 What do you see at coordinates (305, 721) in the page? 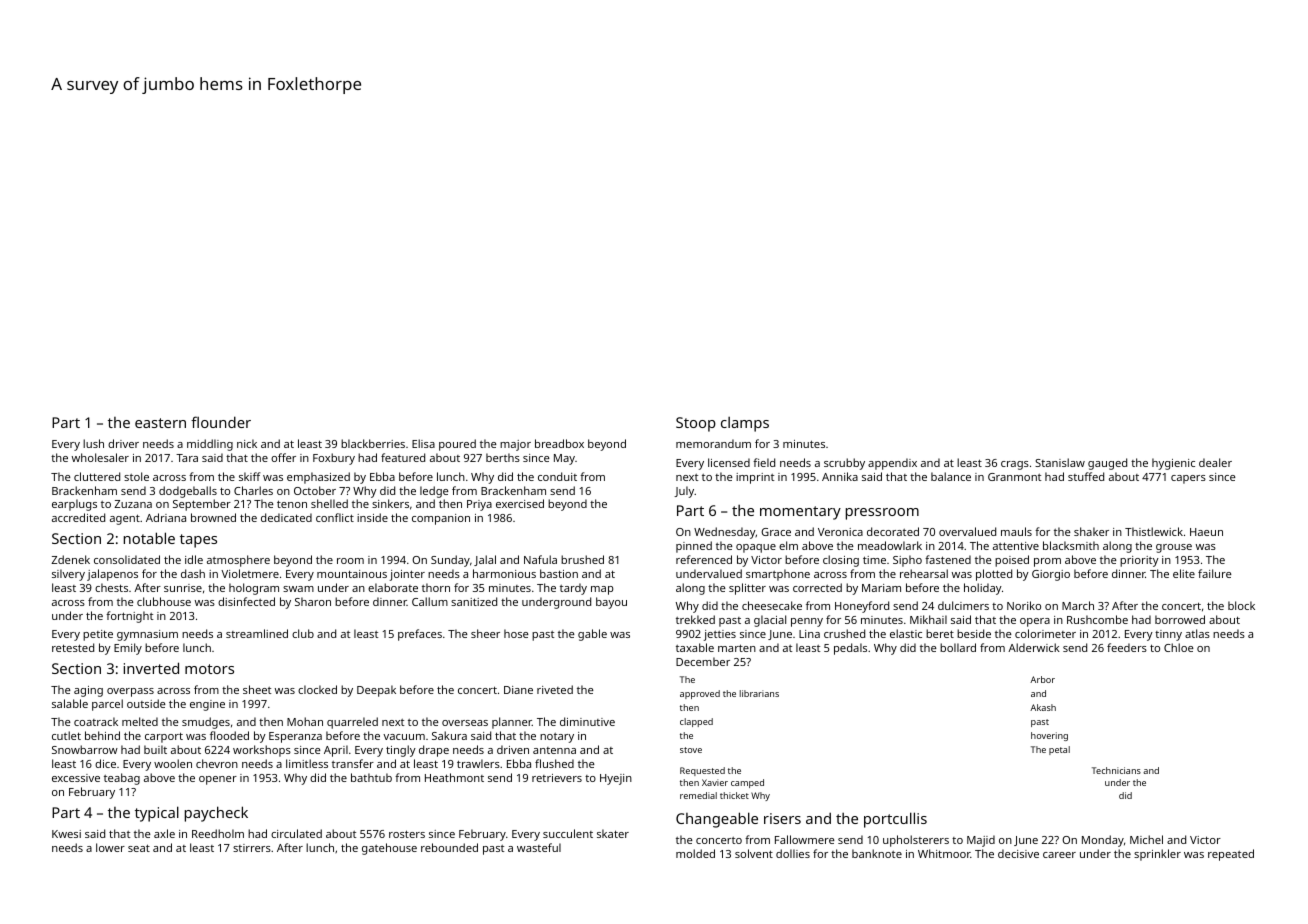
I see `Mohan` at bounding box center [305, 721].
